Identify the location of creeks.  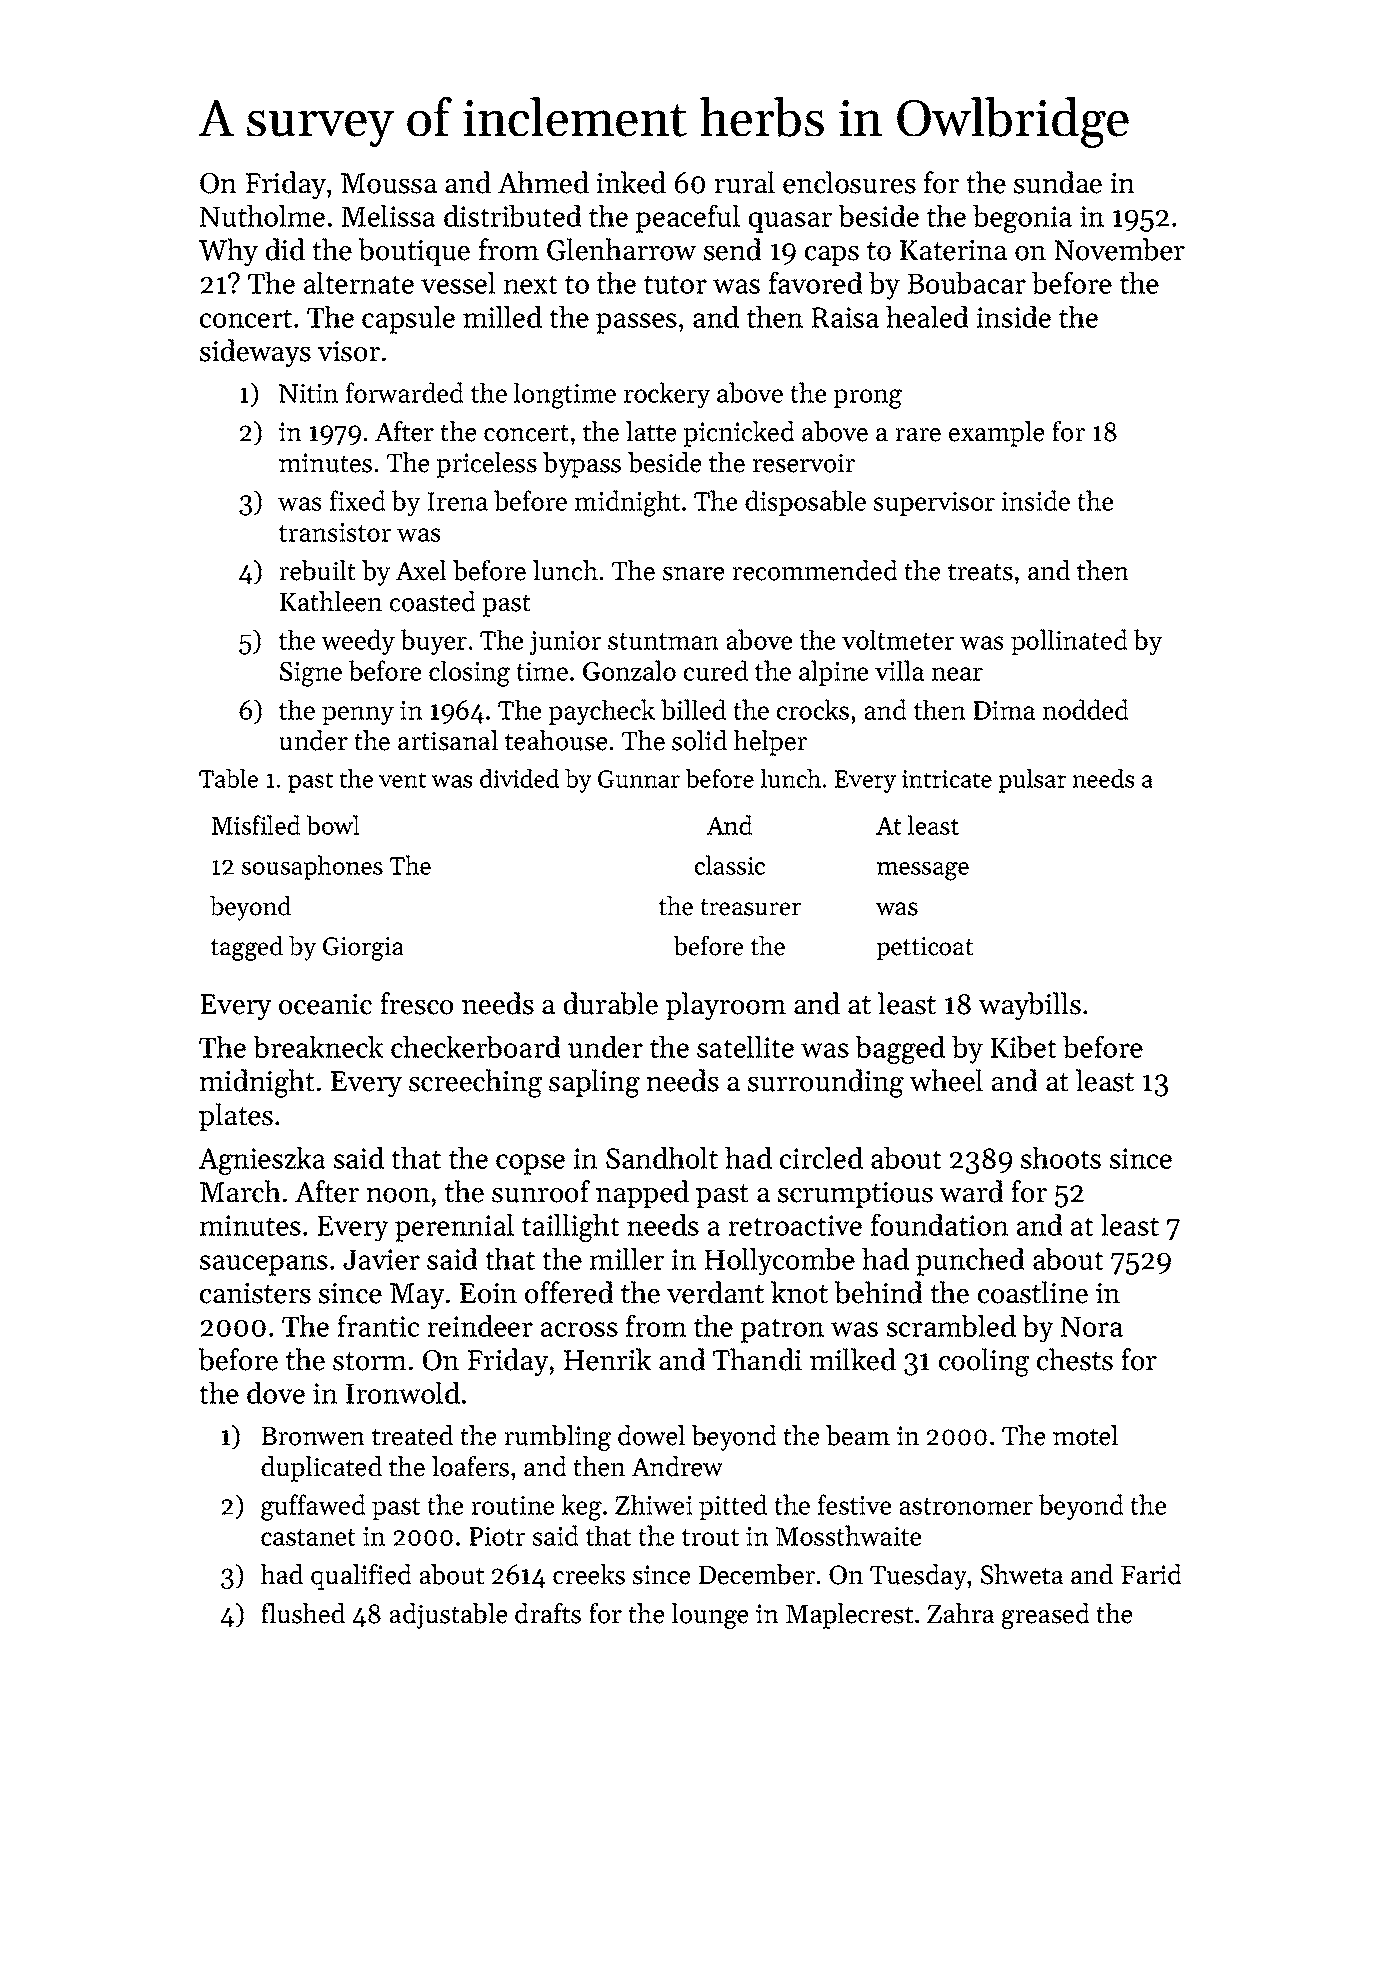
(589, 1574).
